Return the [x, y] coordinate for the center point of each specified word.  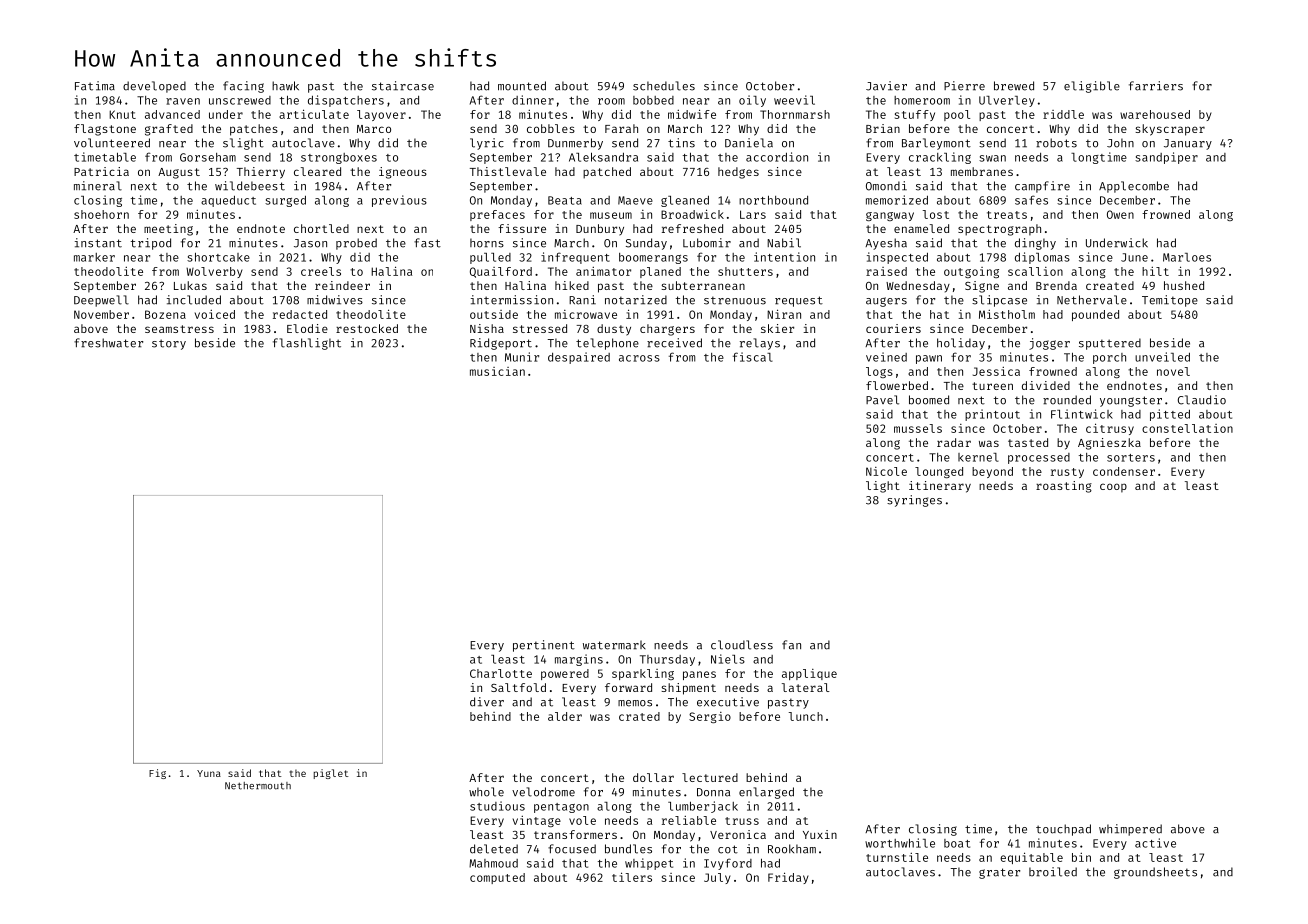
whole [486, 792]
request [799, 301]
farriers [1156, 86]
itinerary [940, 487]
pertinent [544, 646]
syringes [914, 501]
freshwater [108, 343]
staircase [403, 86]
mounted [522, 86]
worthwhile [900, 843]
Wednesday [918, 287]
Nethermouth [258, 786]
